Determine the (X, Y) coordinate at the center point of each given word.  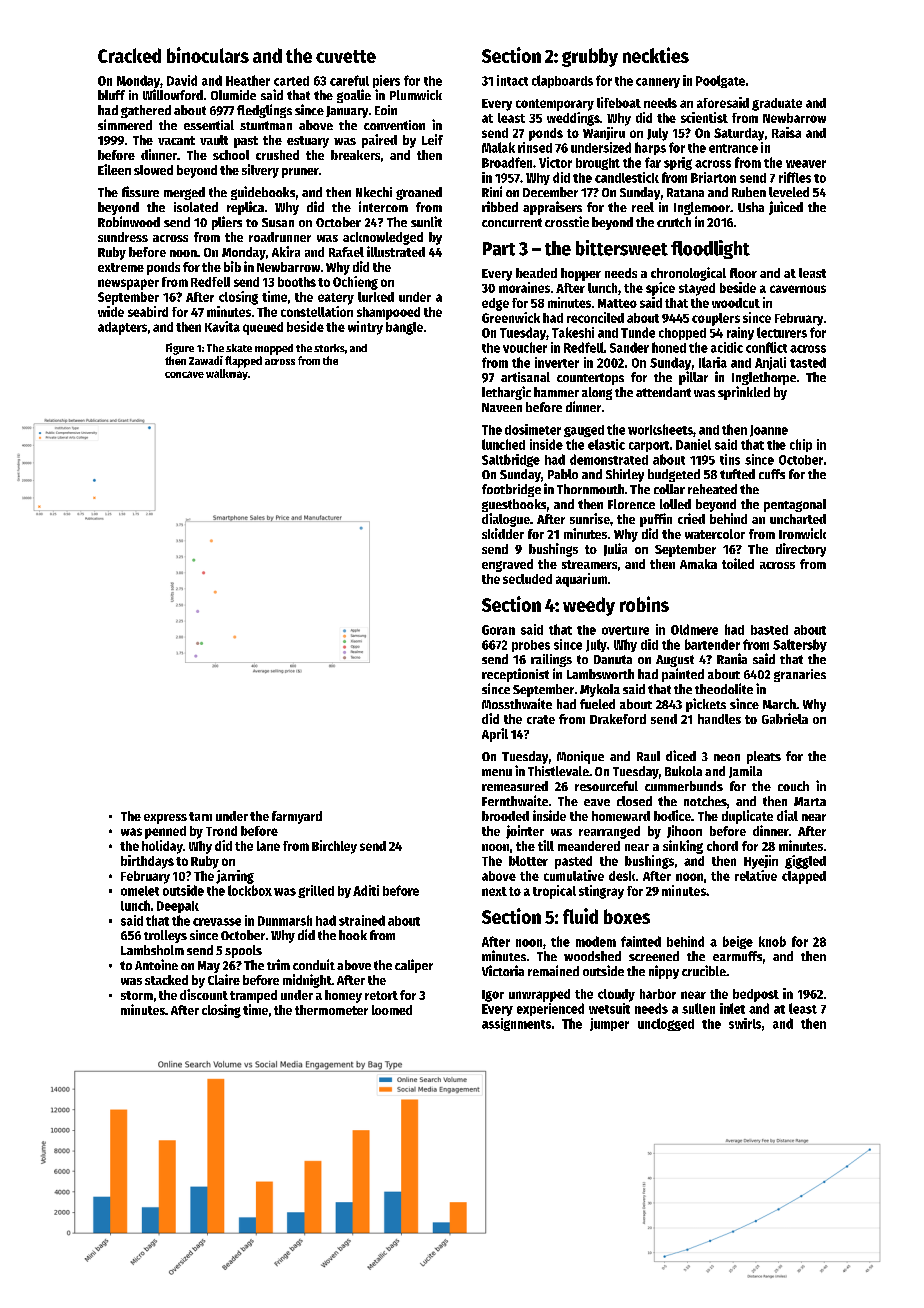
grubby (590, 57)
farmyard (297, 817)
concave (184, 374)
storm (137, 995)
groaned (419, 193)
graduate (777, 104)
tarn (200, 816)
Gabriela (785, 718)
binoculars (208, 55)
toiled (738, 563)
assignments (516, 1024)
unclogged (666, 1024)
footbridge (511, 490)
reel (643, 207)
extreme (121, 267)
